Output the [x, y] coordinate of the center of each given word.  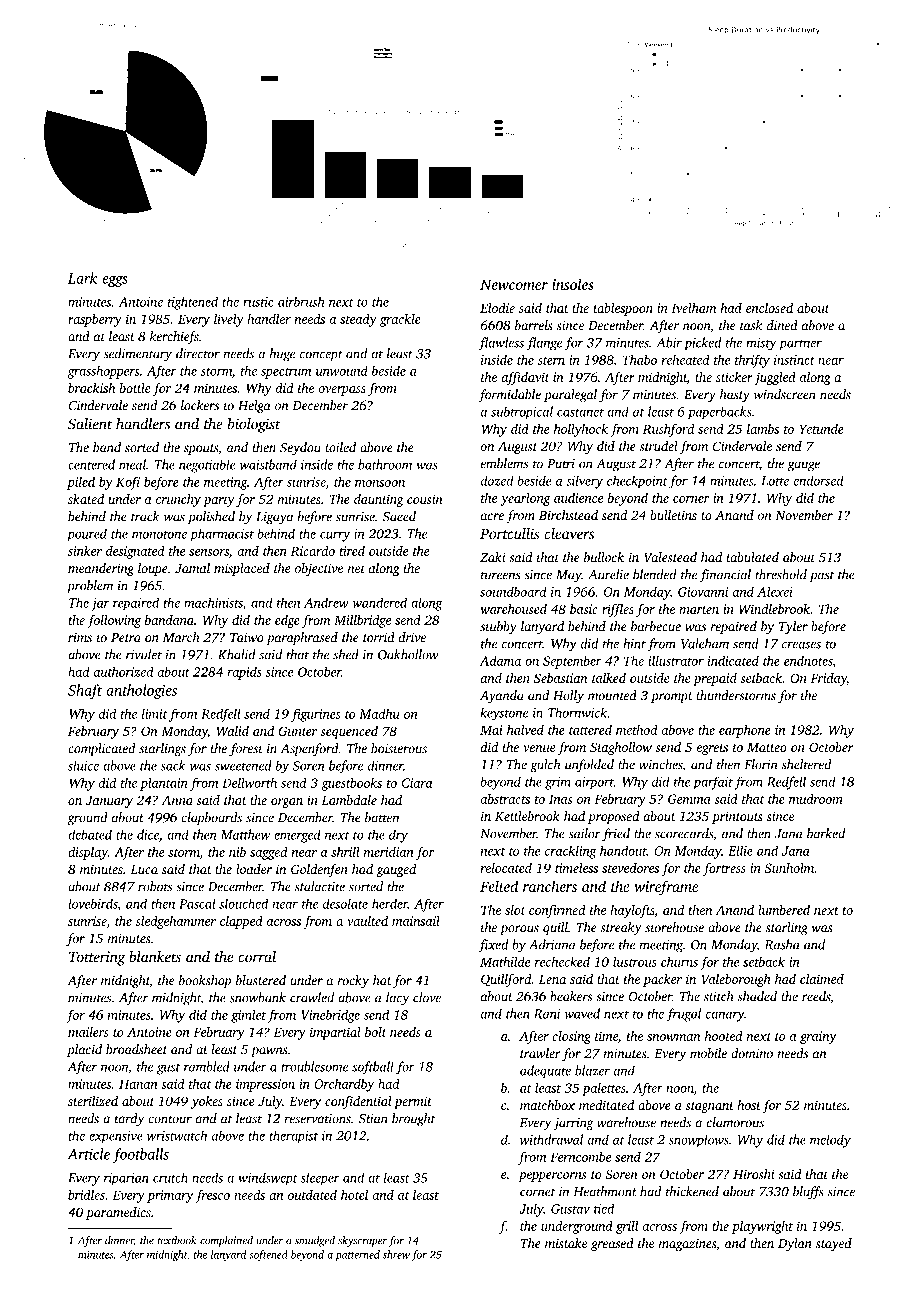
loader [254, 869]
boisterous [399, 748]
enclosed [769, 308]
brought [413, 1120]
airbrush [301, 301]
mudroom [816, 799]
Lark [82, 278]
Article [88, 1154]
